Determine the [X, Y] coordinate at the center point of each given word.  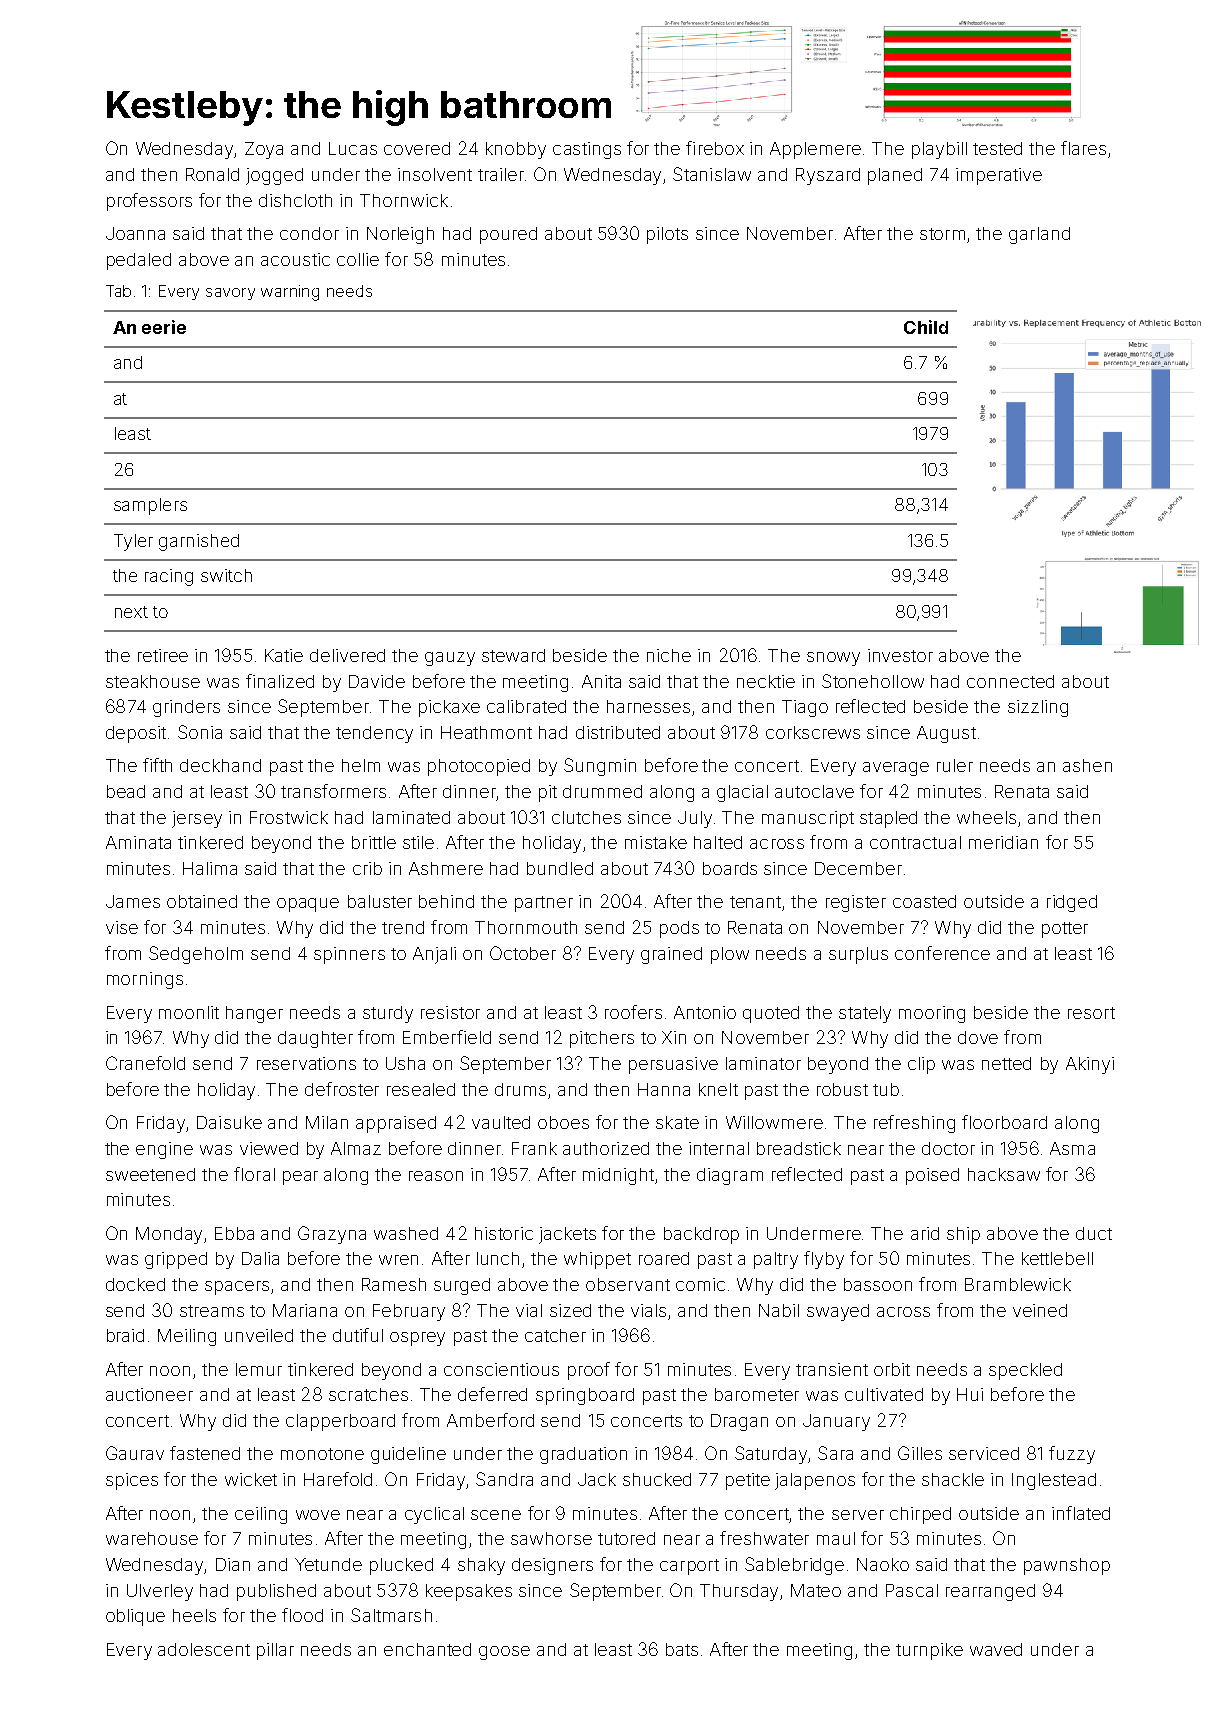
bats [682, 1649]
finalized [280, 681]
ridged [1072, 903]
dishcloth [295, 200]
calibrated [526, 706]
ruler [955, 765]
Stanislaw [712, 174]
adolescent [204, 1649]
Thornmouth [526, 927]
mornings [145, 980]
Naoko [883, 1564]
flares [1083, 148]
